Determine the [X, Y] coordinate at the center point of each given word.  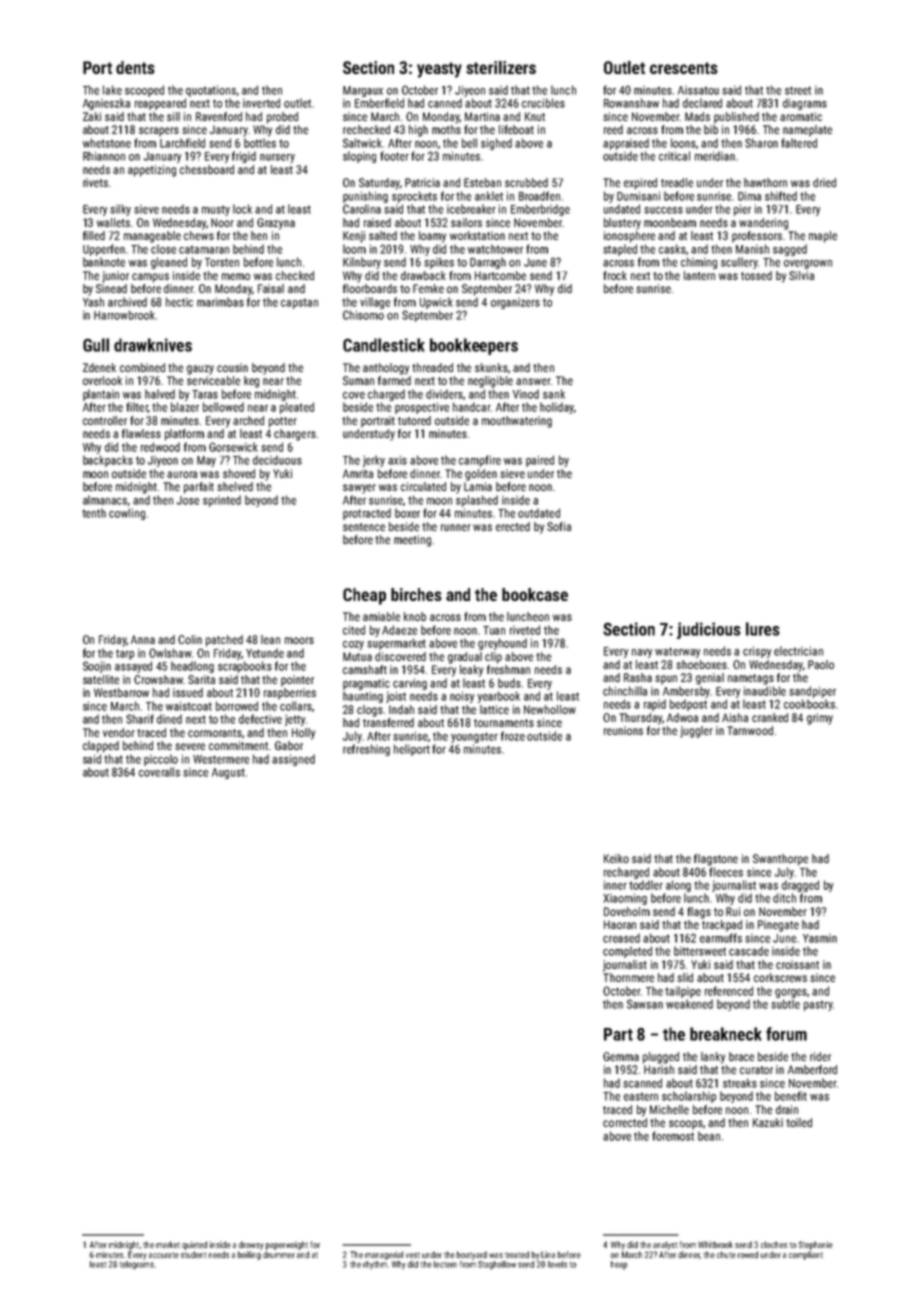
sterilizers [501, 67]
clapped [101, 747]
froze [513, 736]
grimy [820, 719]
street [798, 90]
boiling [249, 1255]
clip [493, 658]
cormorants [215, 733]
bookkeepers [474, 346]
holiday [557, 408]
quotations [211, 91]
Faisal [271, 288]
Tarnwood [750, 730]
